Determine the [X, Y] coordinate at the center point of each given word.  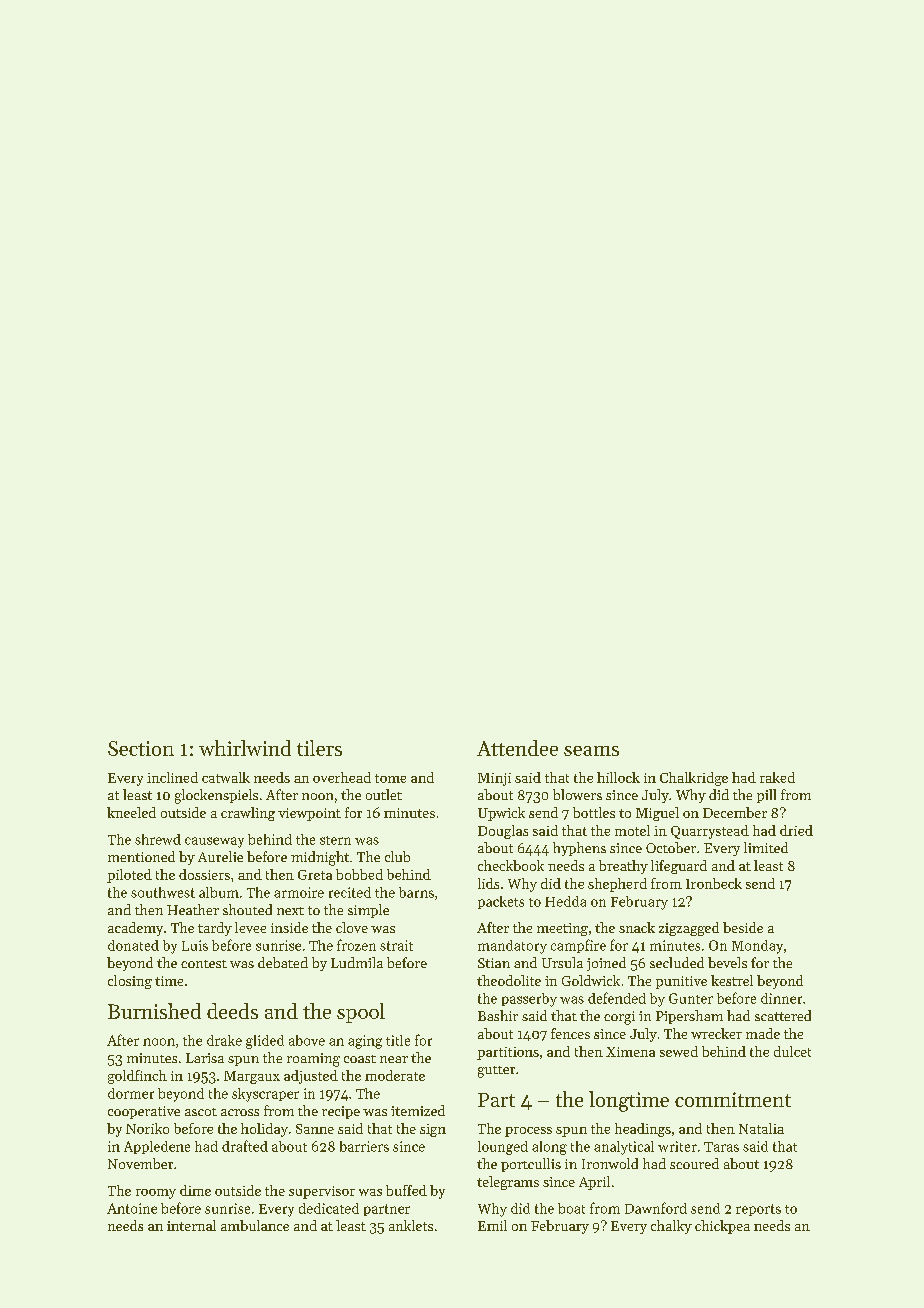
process [528, 1132]
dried [796, 830]
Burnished [154, 1011]
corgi [619, 1018]
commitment [733, 1099]
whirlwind [245, 748]
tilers [319, 748]
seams [591, 751]
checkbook [511, 865]
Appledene [157, 1147]
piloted [129, 876]
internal [191, 1225]
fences [570, 1033]
